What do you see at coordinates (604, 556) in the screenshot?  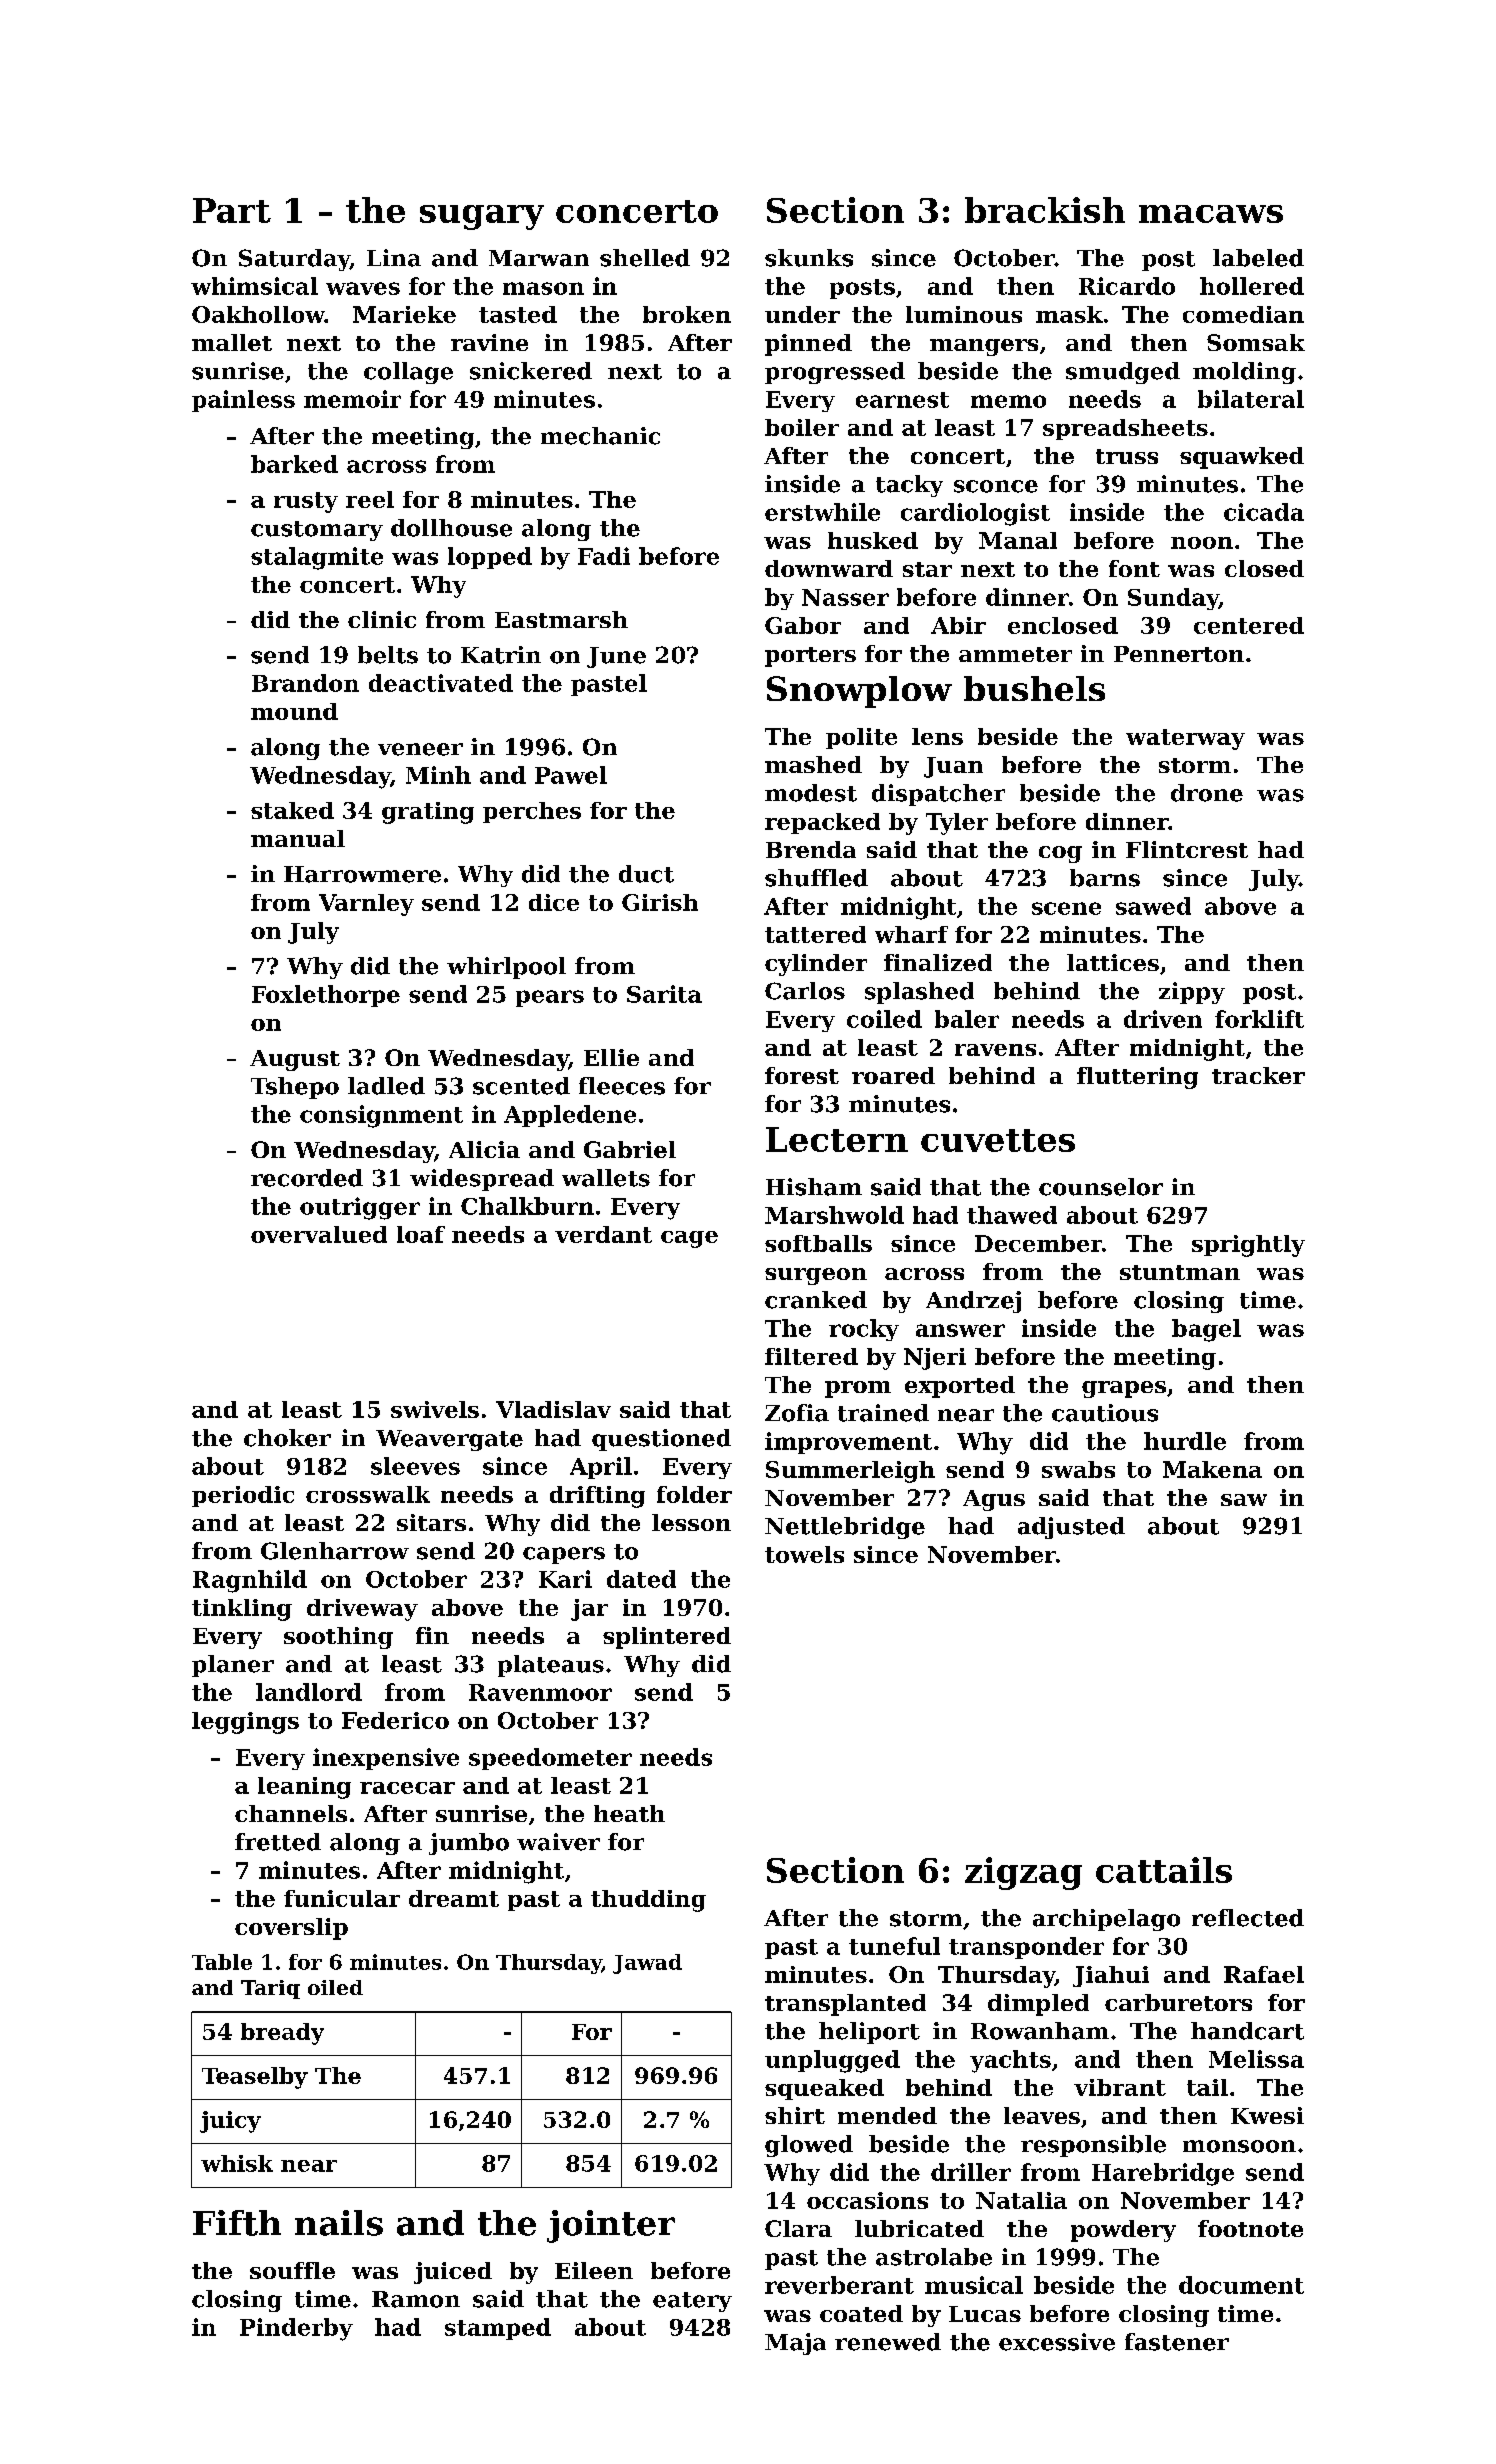 I see `Fadi` at bounding box center [604, 556].
